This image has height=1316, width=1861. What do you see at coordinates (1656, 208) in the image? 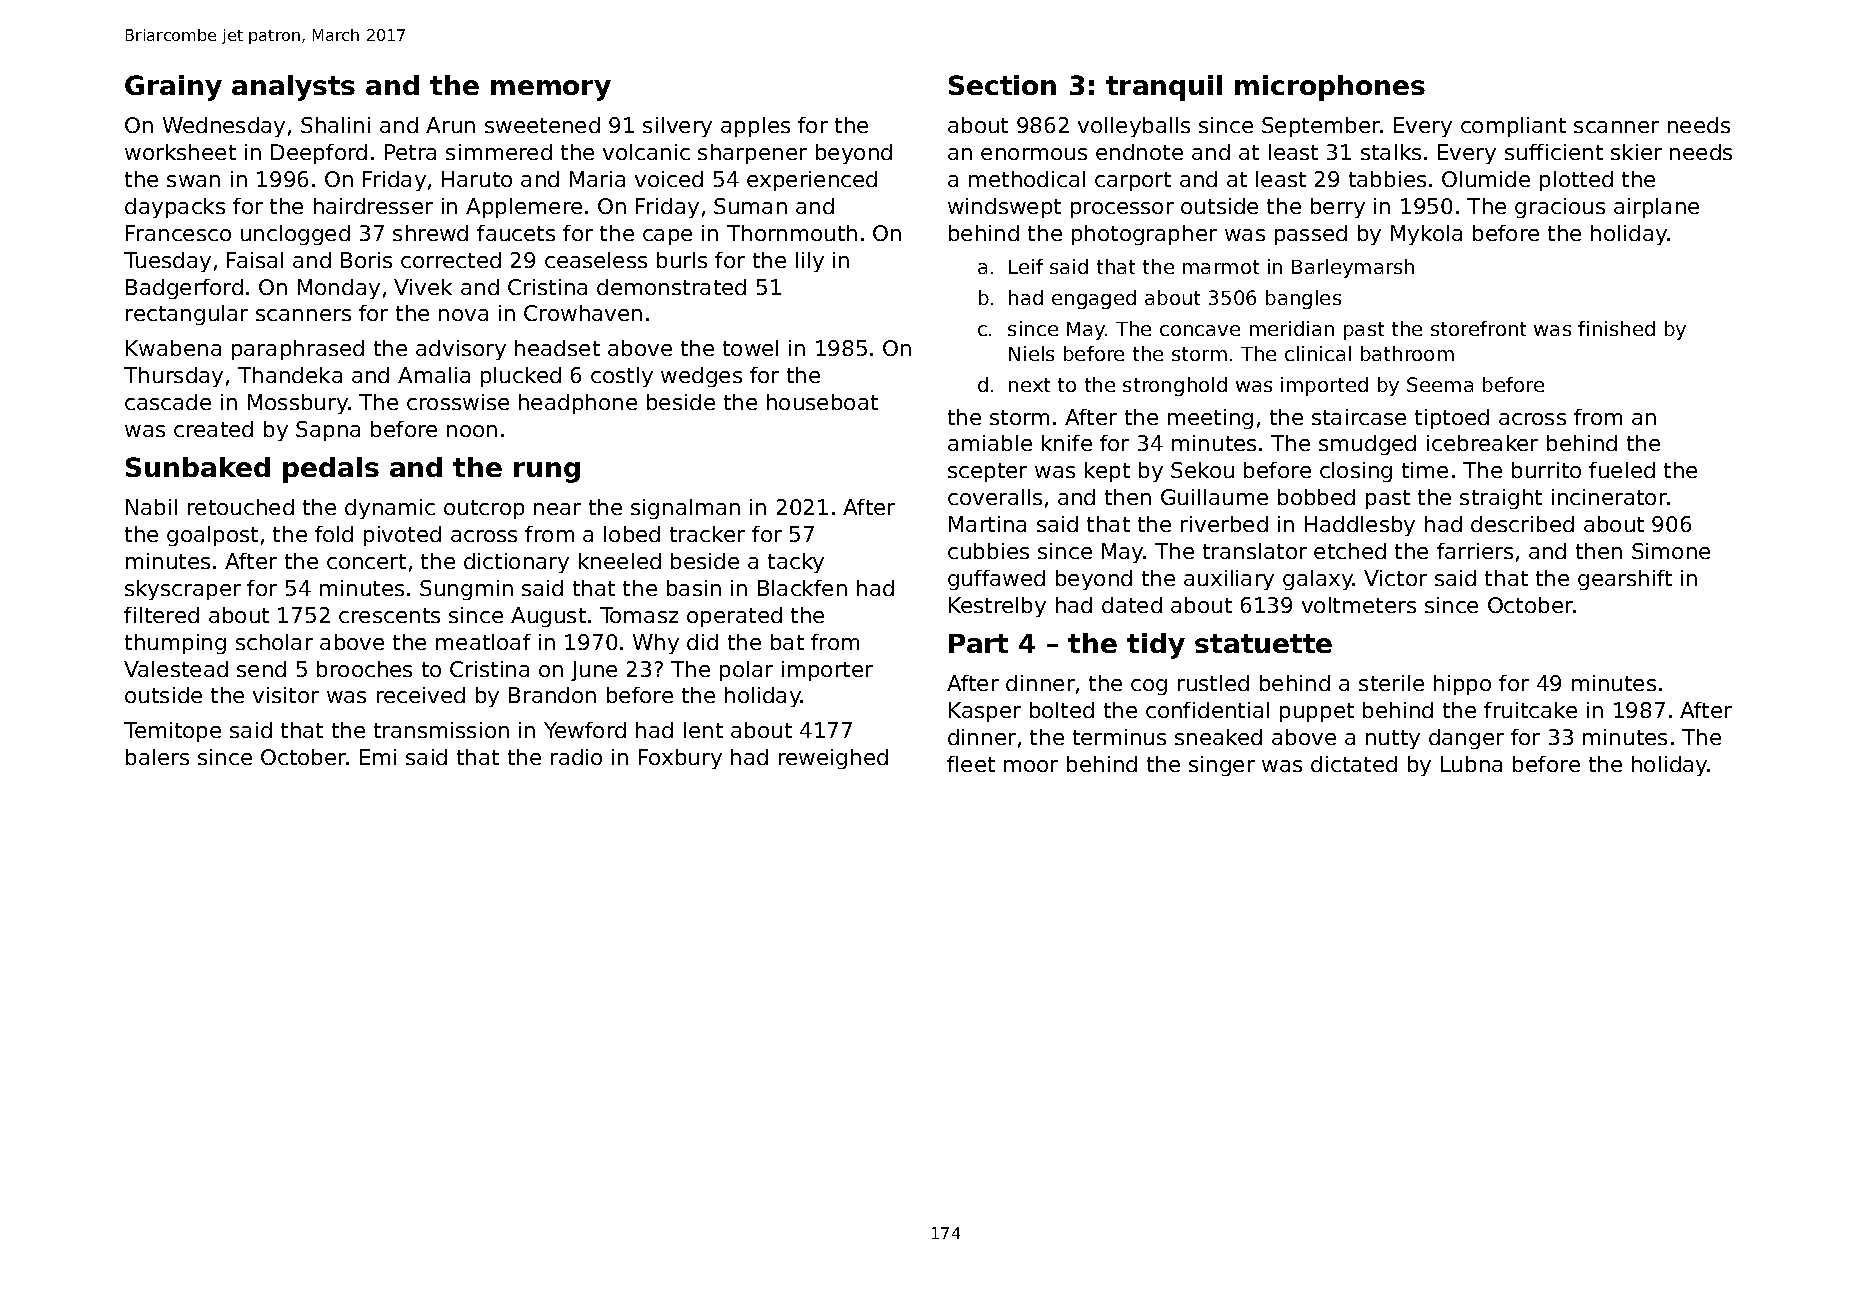
I see `airplane` at bounding box center [1656, 208].
